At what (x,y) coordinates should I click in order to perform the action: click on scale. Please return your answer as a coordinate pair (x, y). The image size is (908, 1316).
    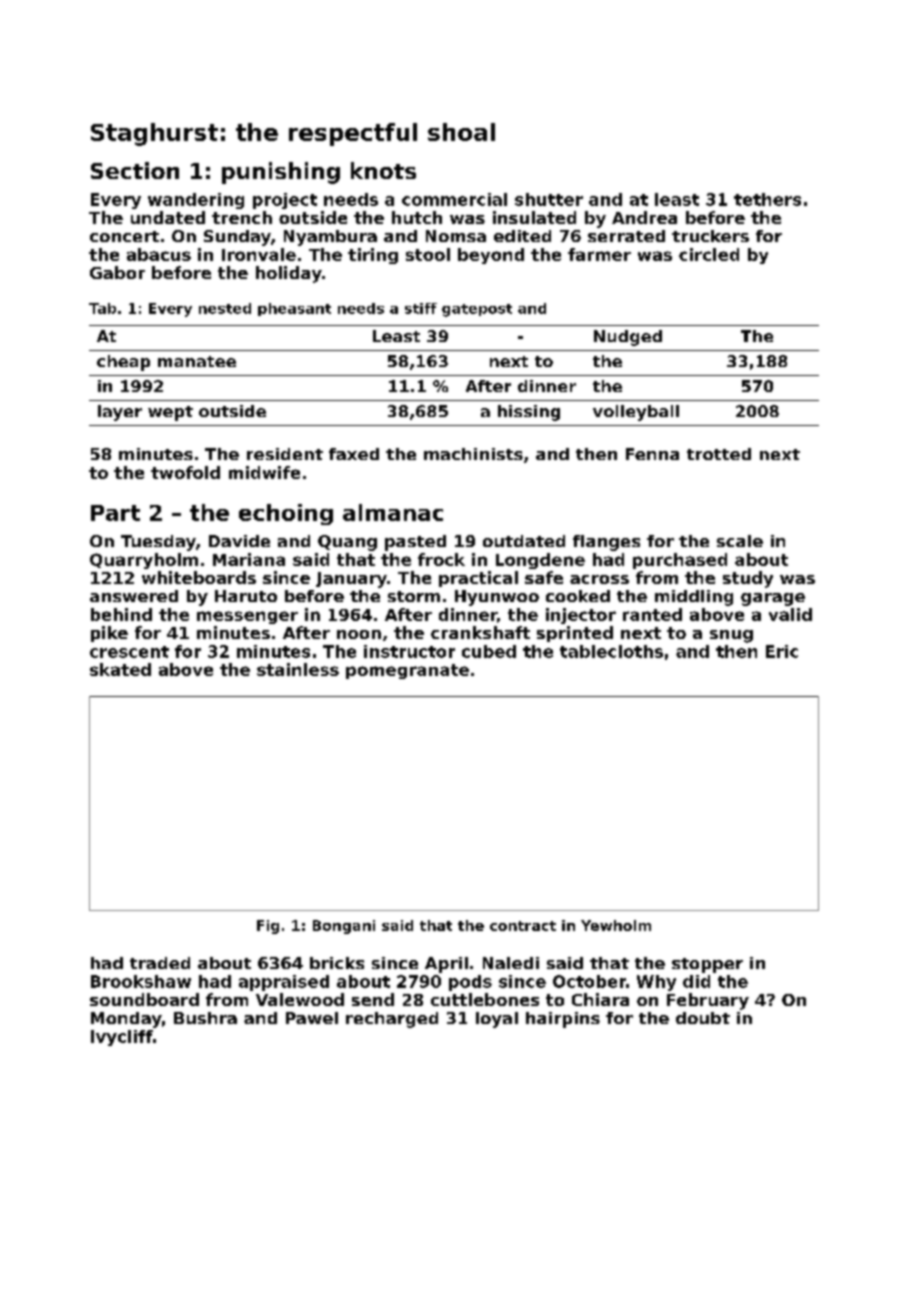
    Looking at the image, I should click on (740, 541).
